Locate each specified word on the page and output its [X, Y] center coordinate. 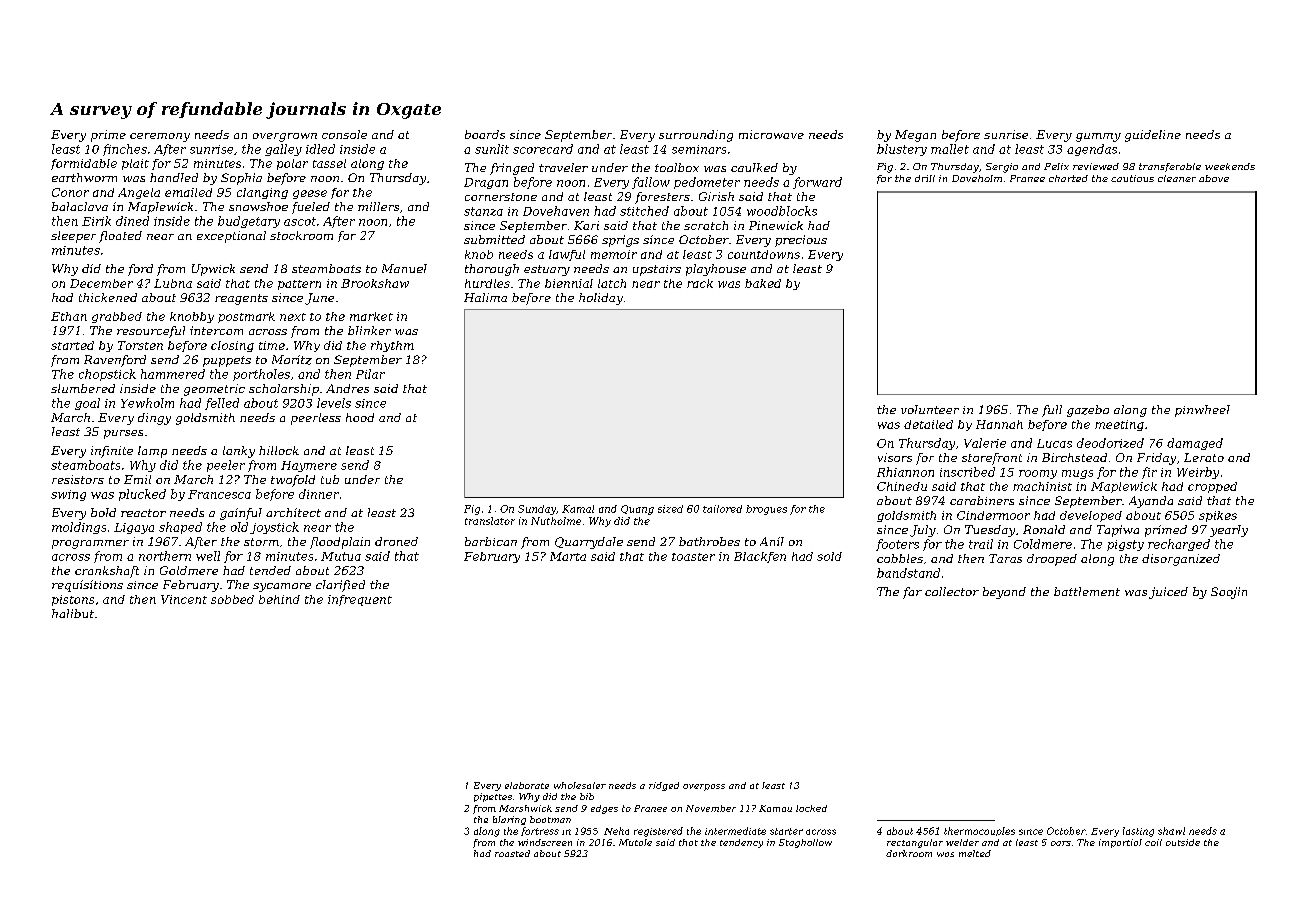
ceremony [160, 137]
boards [485, 134]
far [912, 593]
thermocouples [979, 831]
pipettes [493, 797]
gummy [1098, 137]
